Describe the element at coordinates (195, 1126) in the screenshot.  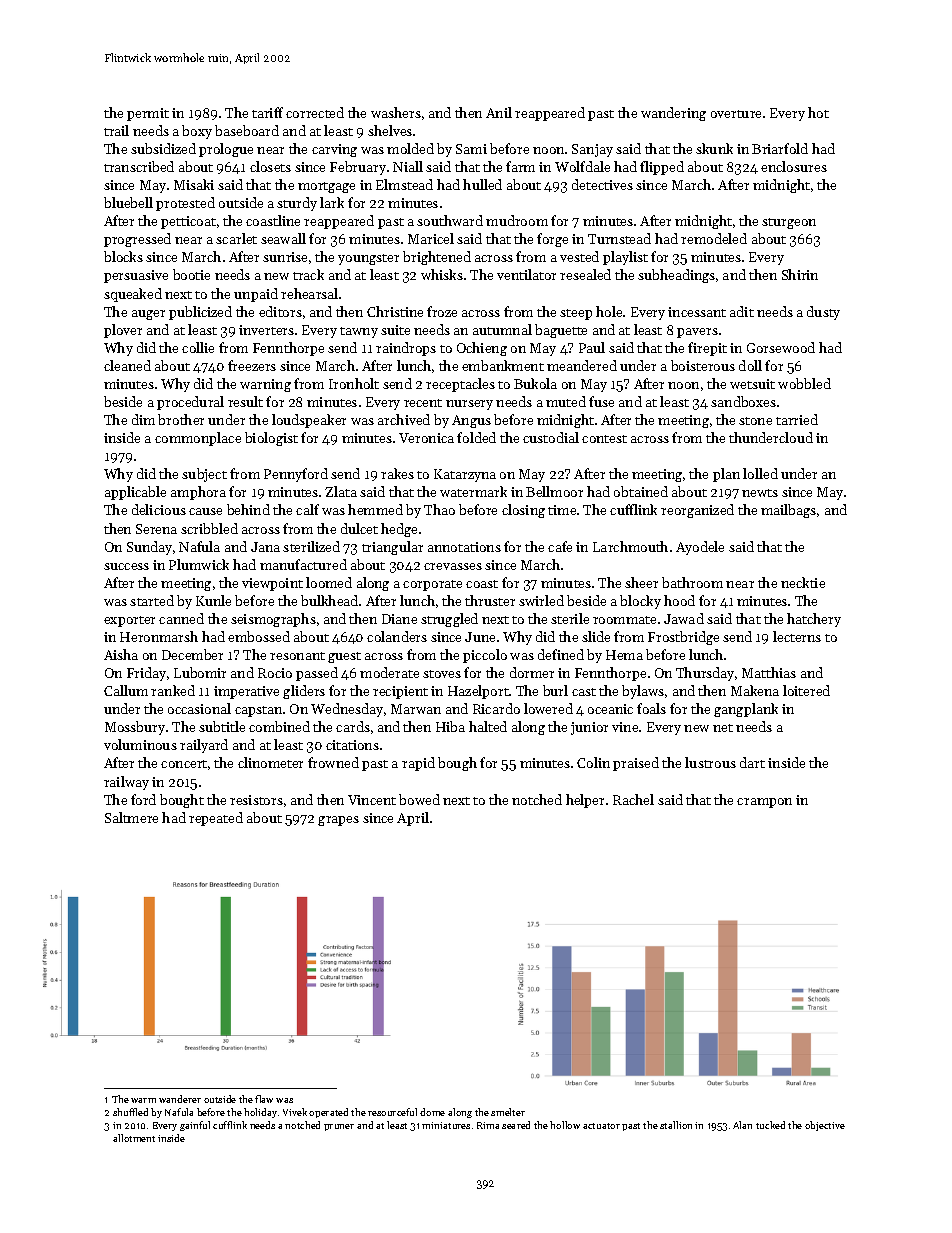
I see `gainful` at that location.
